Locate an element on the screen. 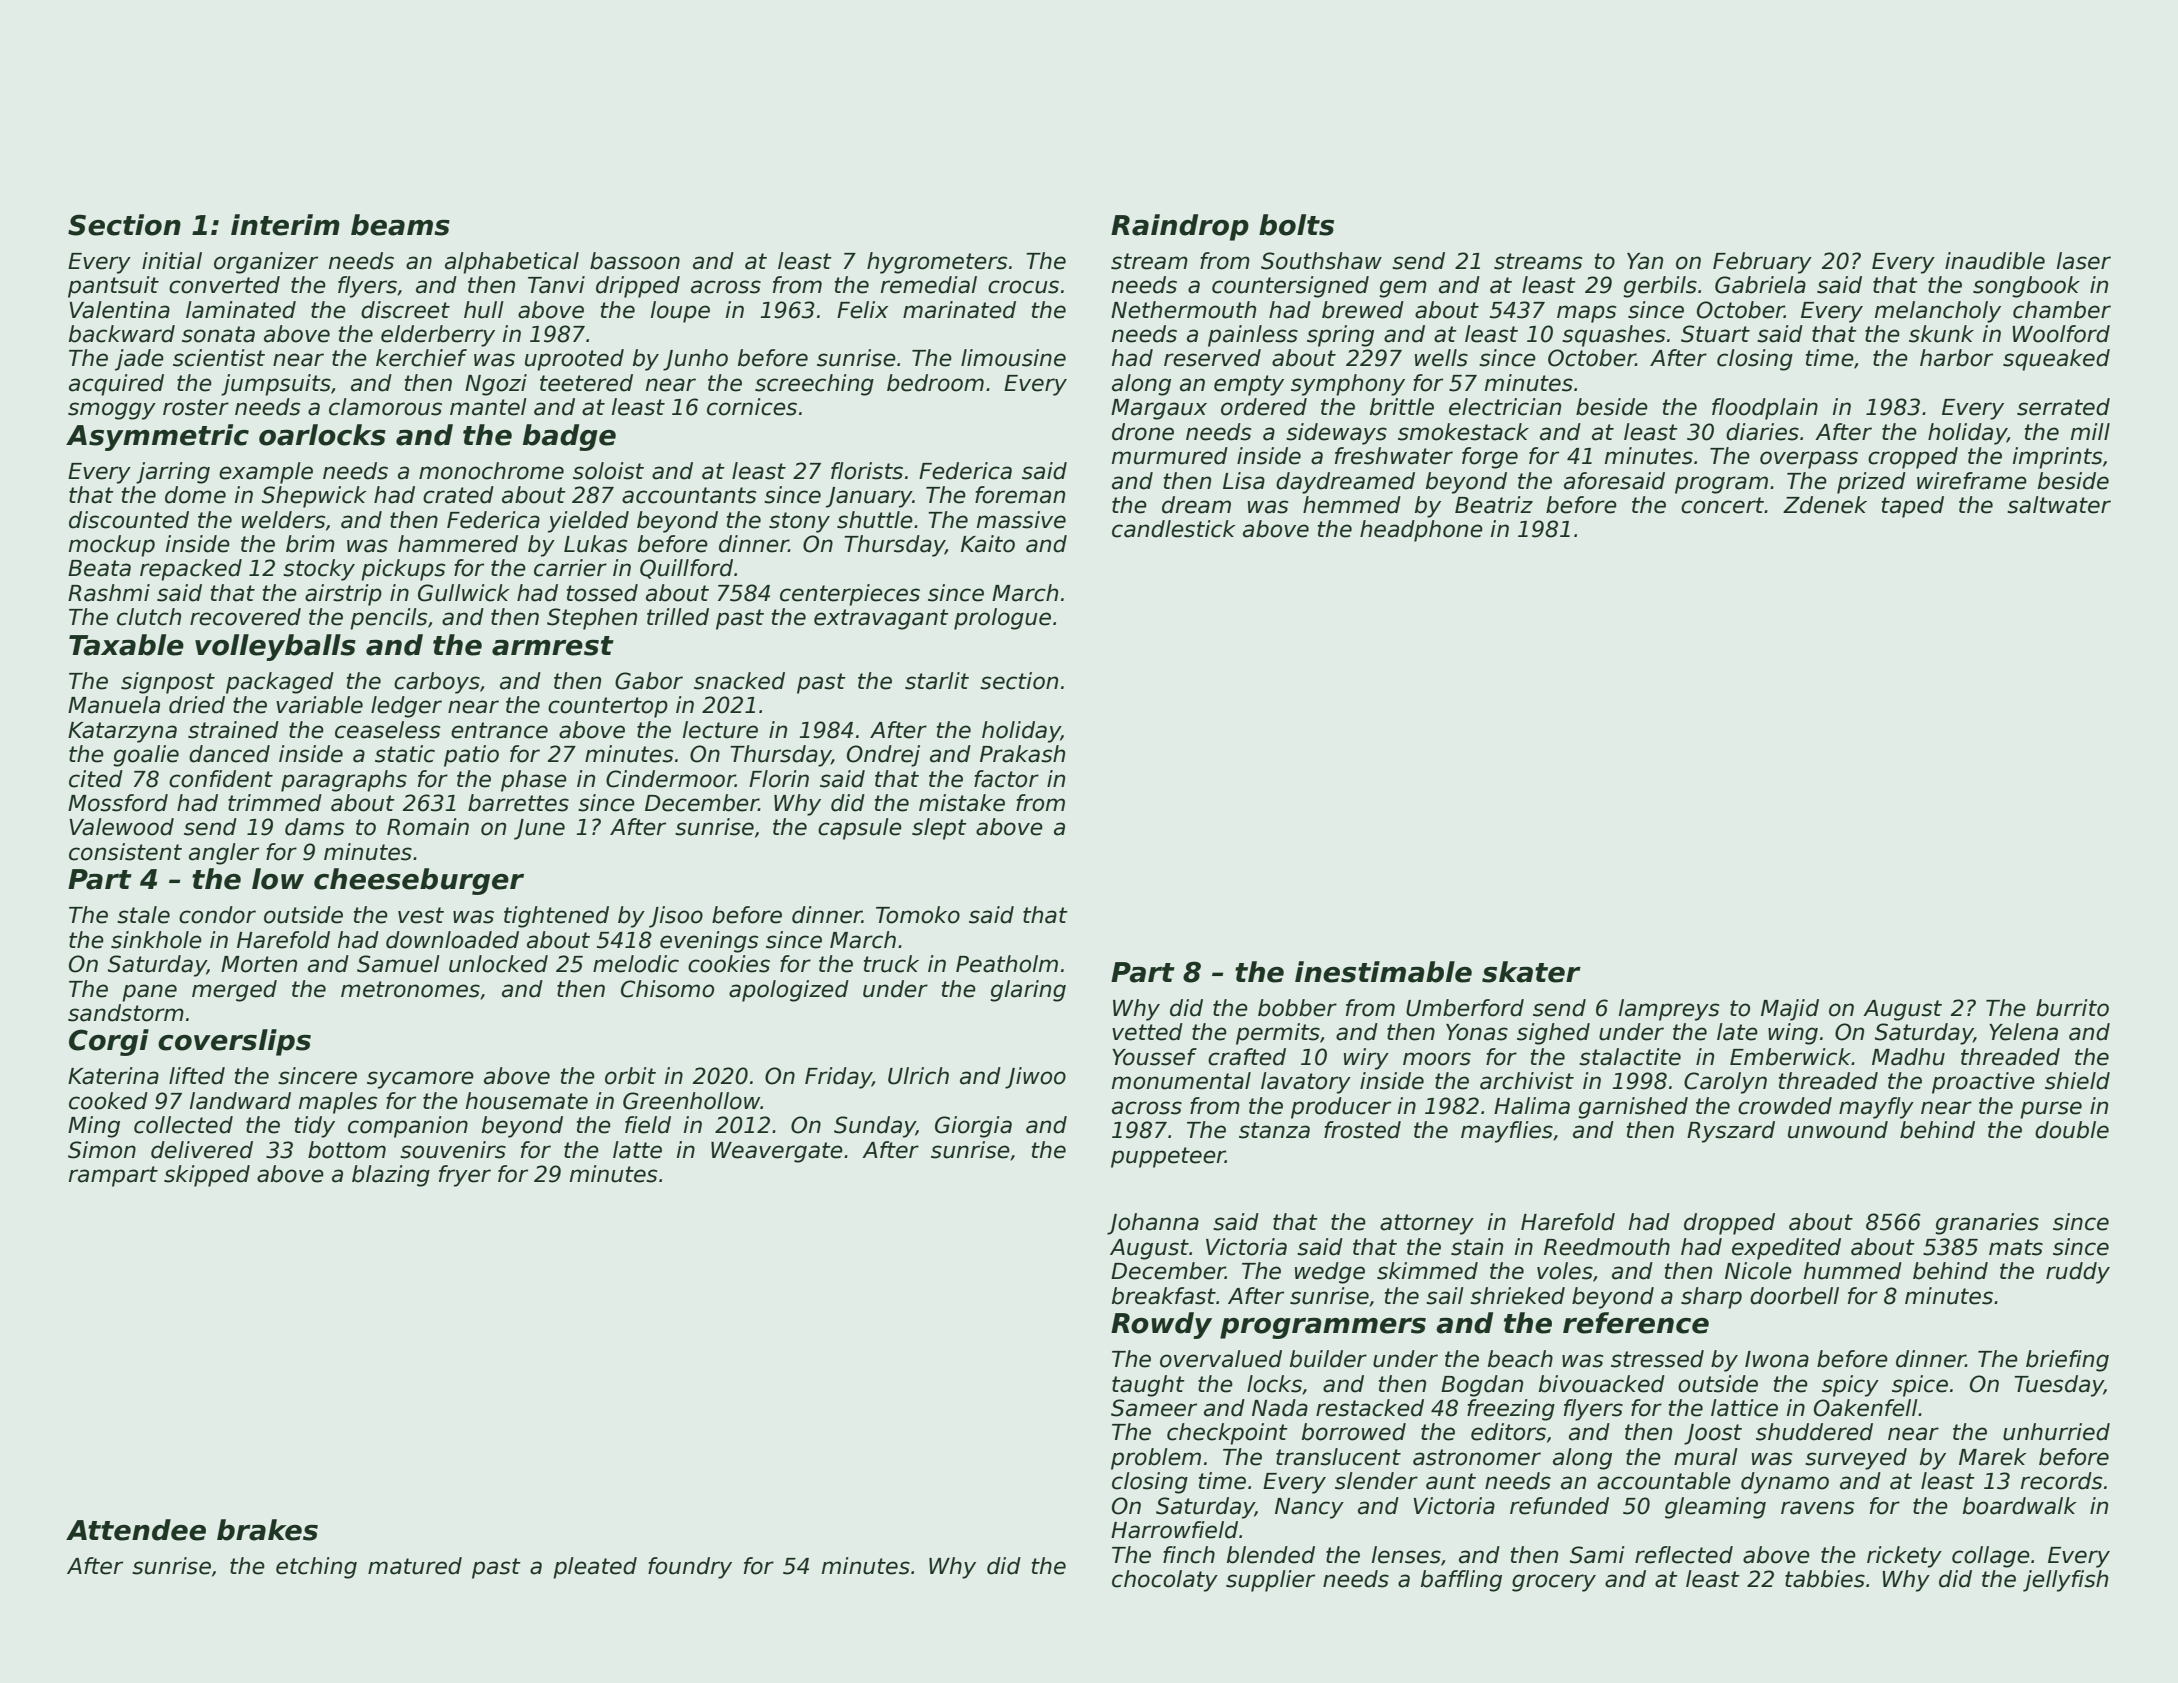 Image resolution: width=2178 pixels, height=1683 pixels. discreet is located at coordinates (405, 310).
